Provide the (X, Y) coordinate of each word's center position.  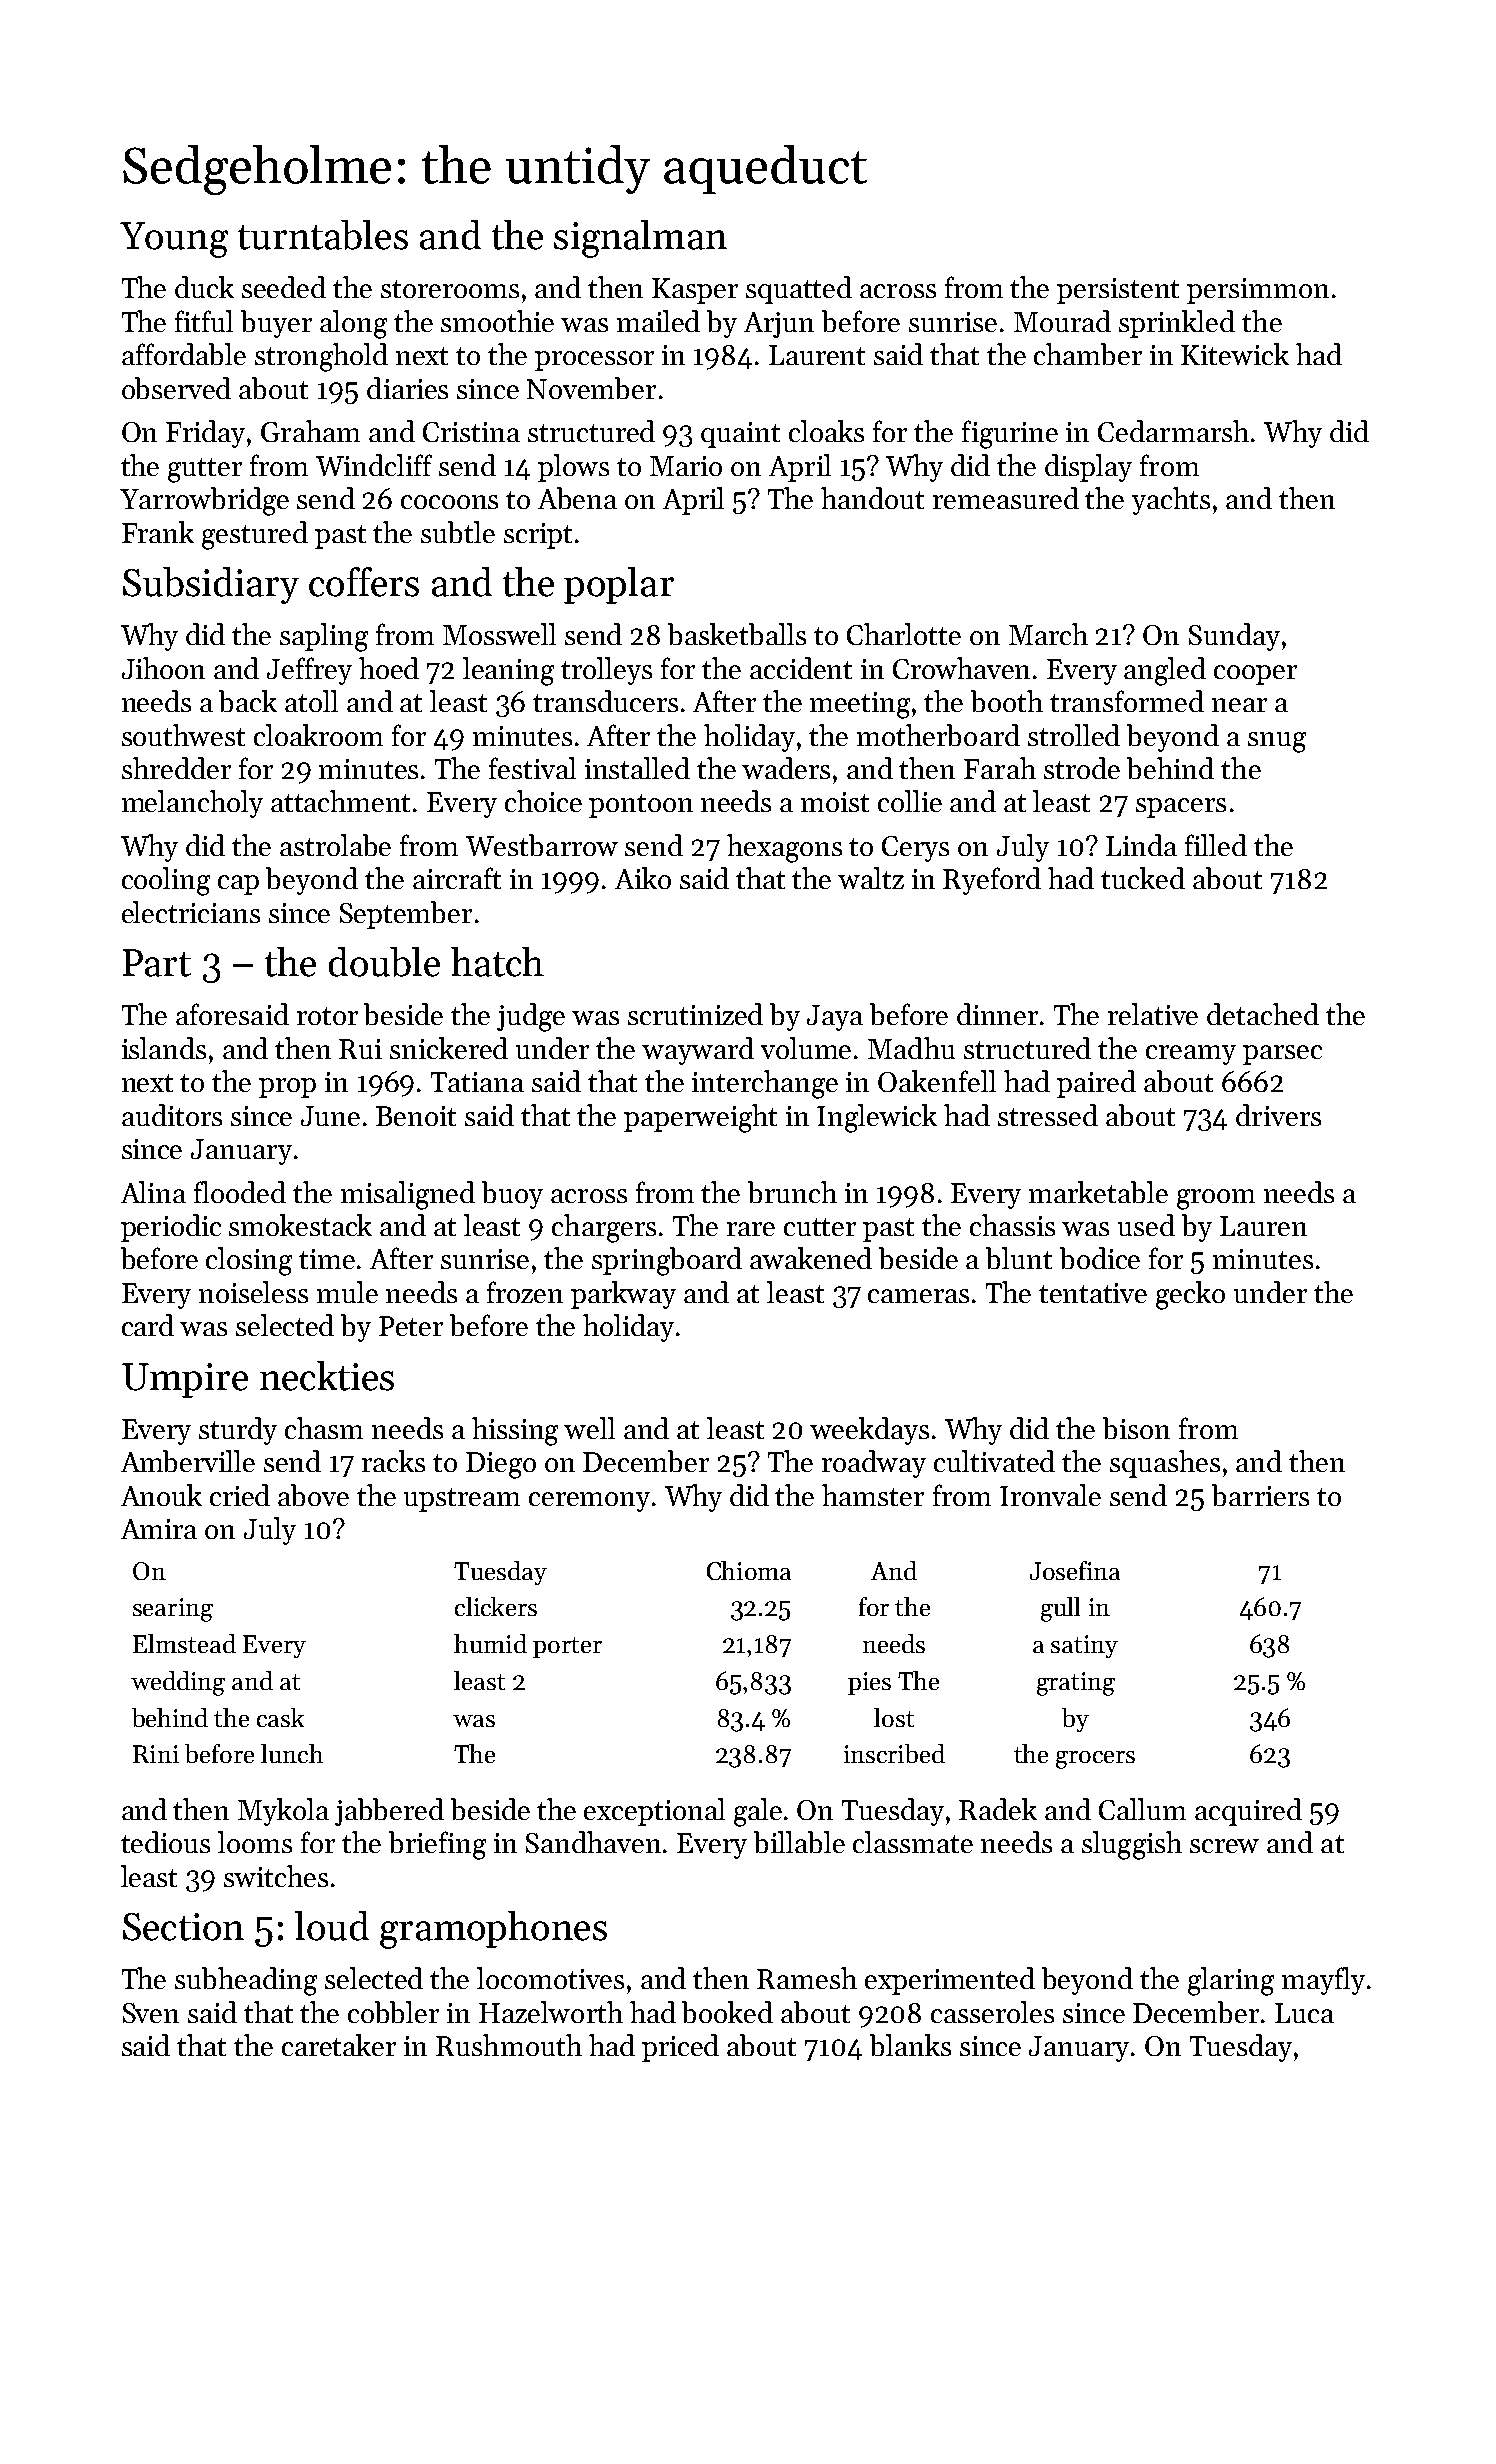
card (148, 1325)
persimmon (1258, 291)
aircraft (457, 878)
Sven (151, 2013)
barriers (1260, 1495)
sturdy (238, 1431)
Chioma (749, 1570)
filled (1216, 845)
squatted (799, 290)
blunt (1019, 1258)
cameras (918, 1296)
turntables (323, 235)
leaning (508, 671)
